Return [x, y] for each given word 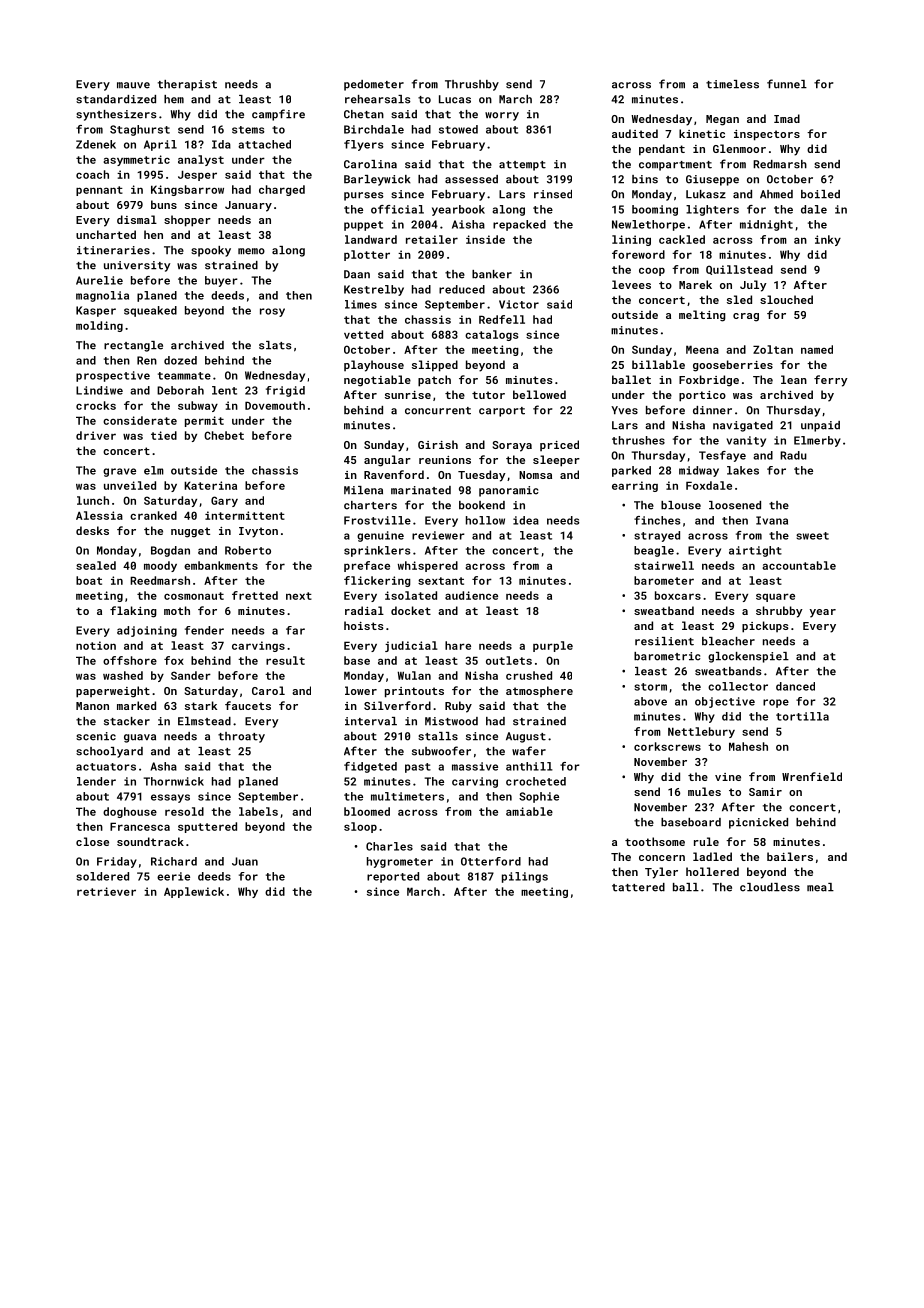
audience [471, 595]
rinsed [553, 194]
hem [174, 99]
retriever [106, 891]
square [775, 597]
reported [393, 877]
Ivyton [258, 532]
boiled [820, 194]
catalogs [491, 335]
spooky [211, 251]
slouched [786, 299]
